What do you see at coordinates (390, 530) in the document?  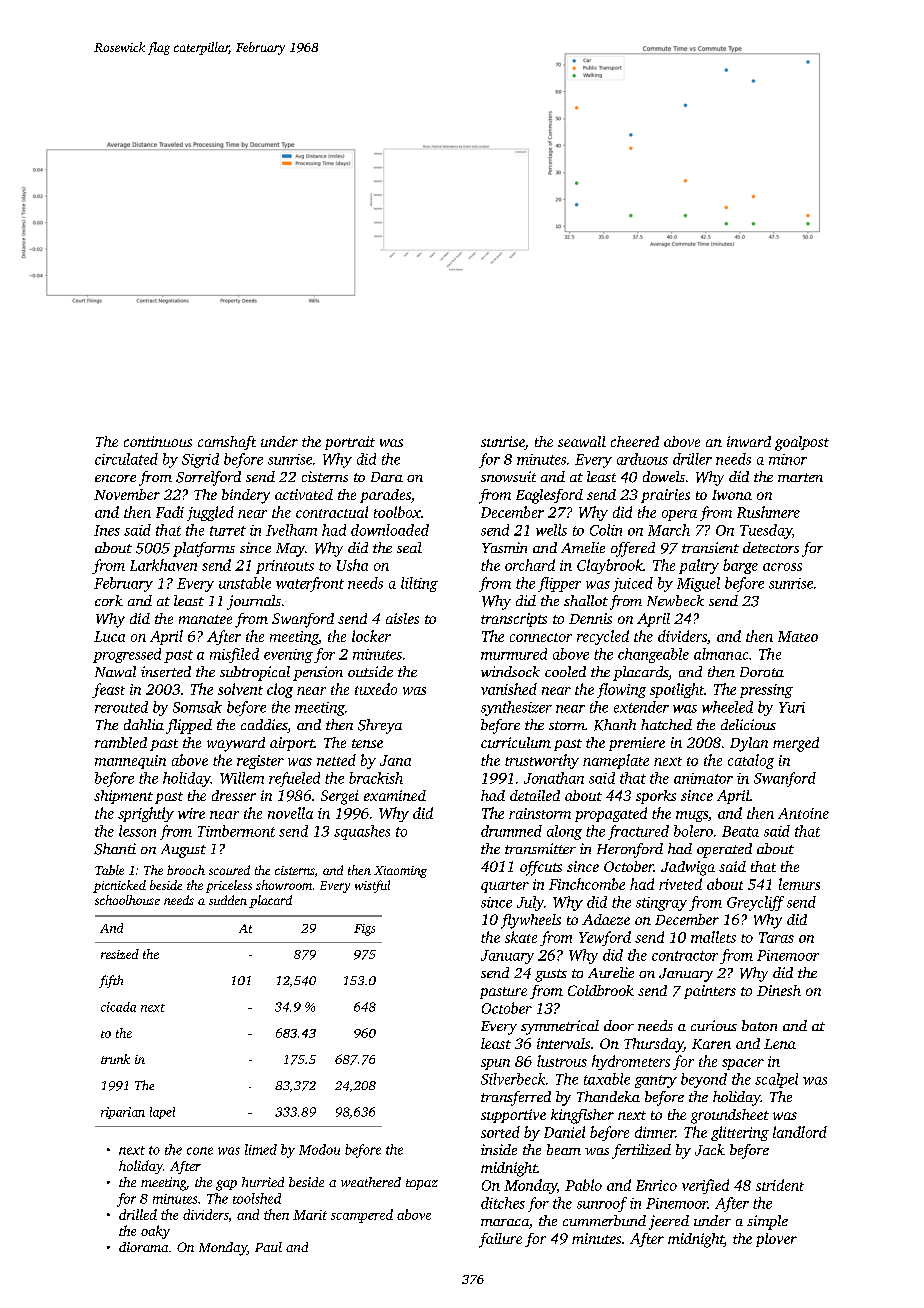 I see `downloaded` at bounding box center [390, 530].
